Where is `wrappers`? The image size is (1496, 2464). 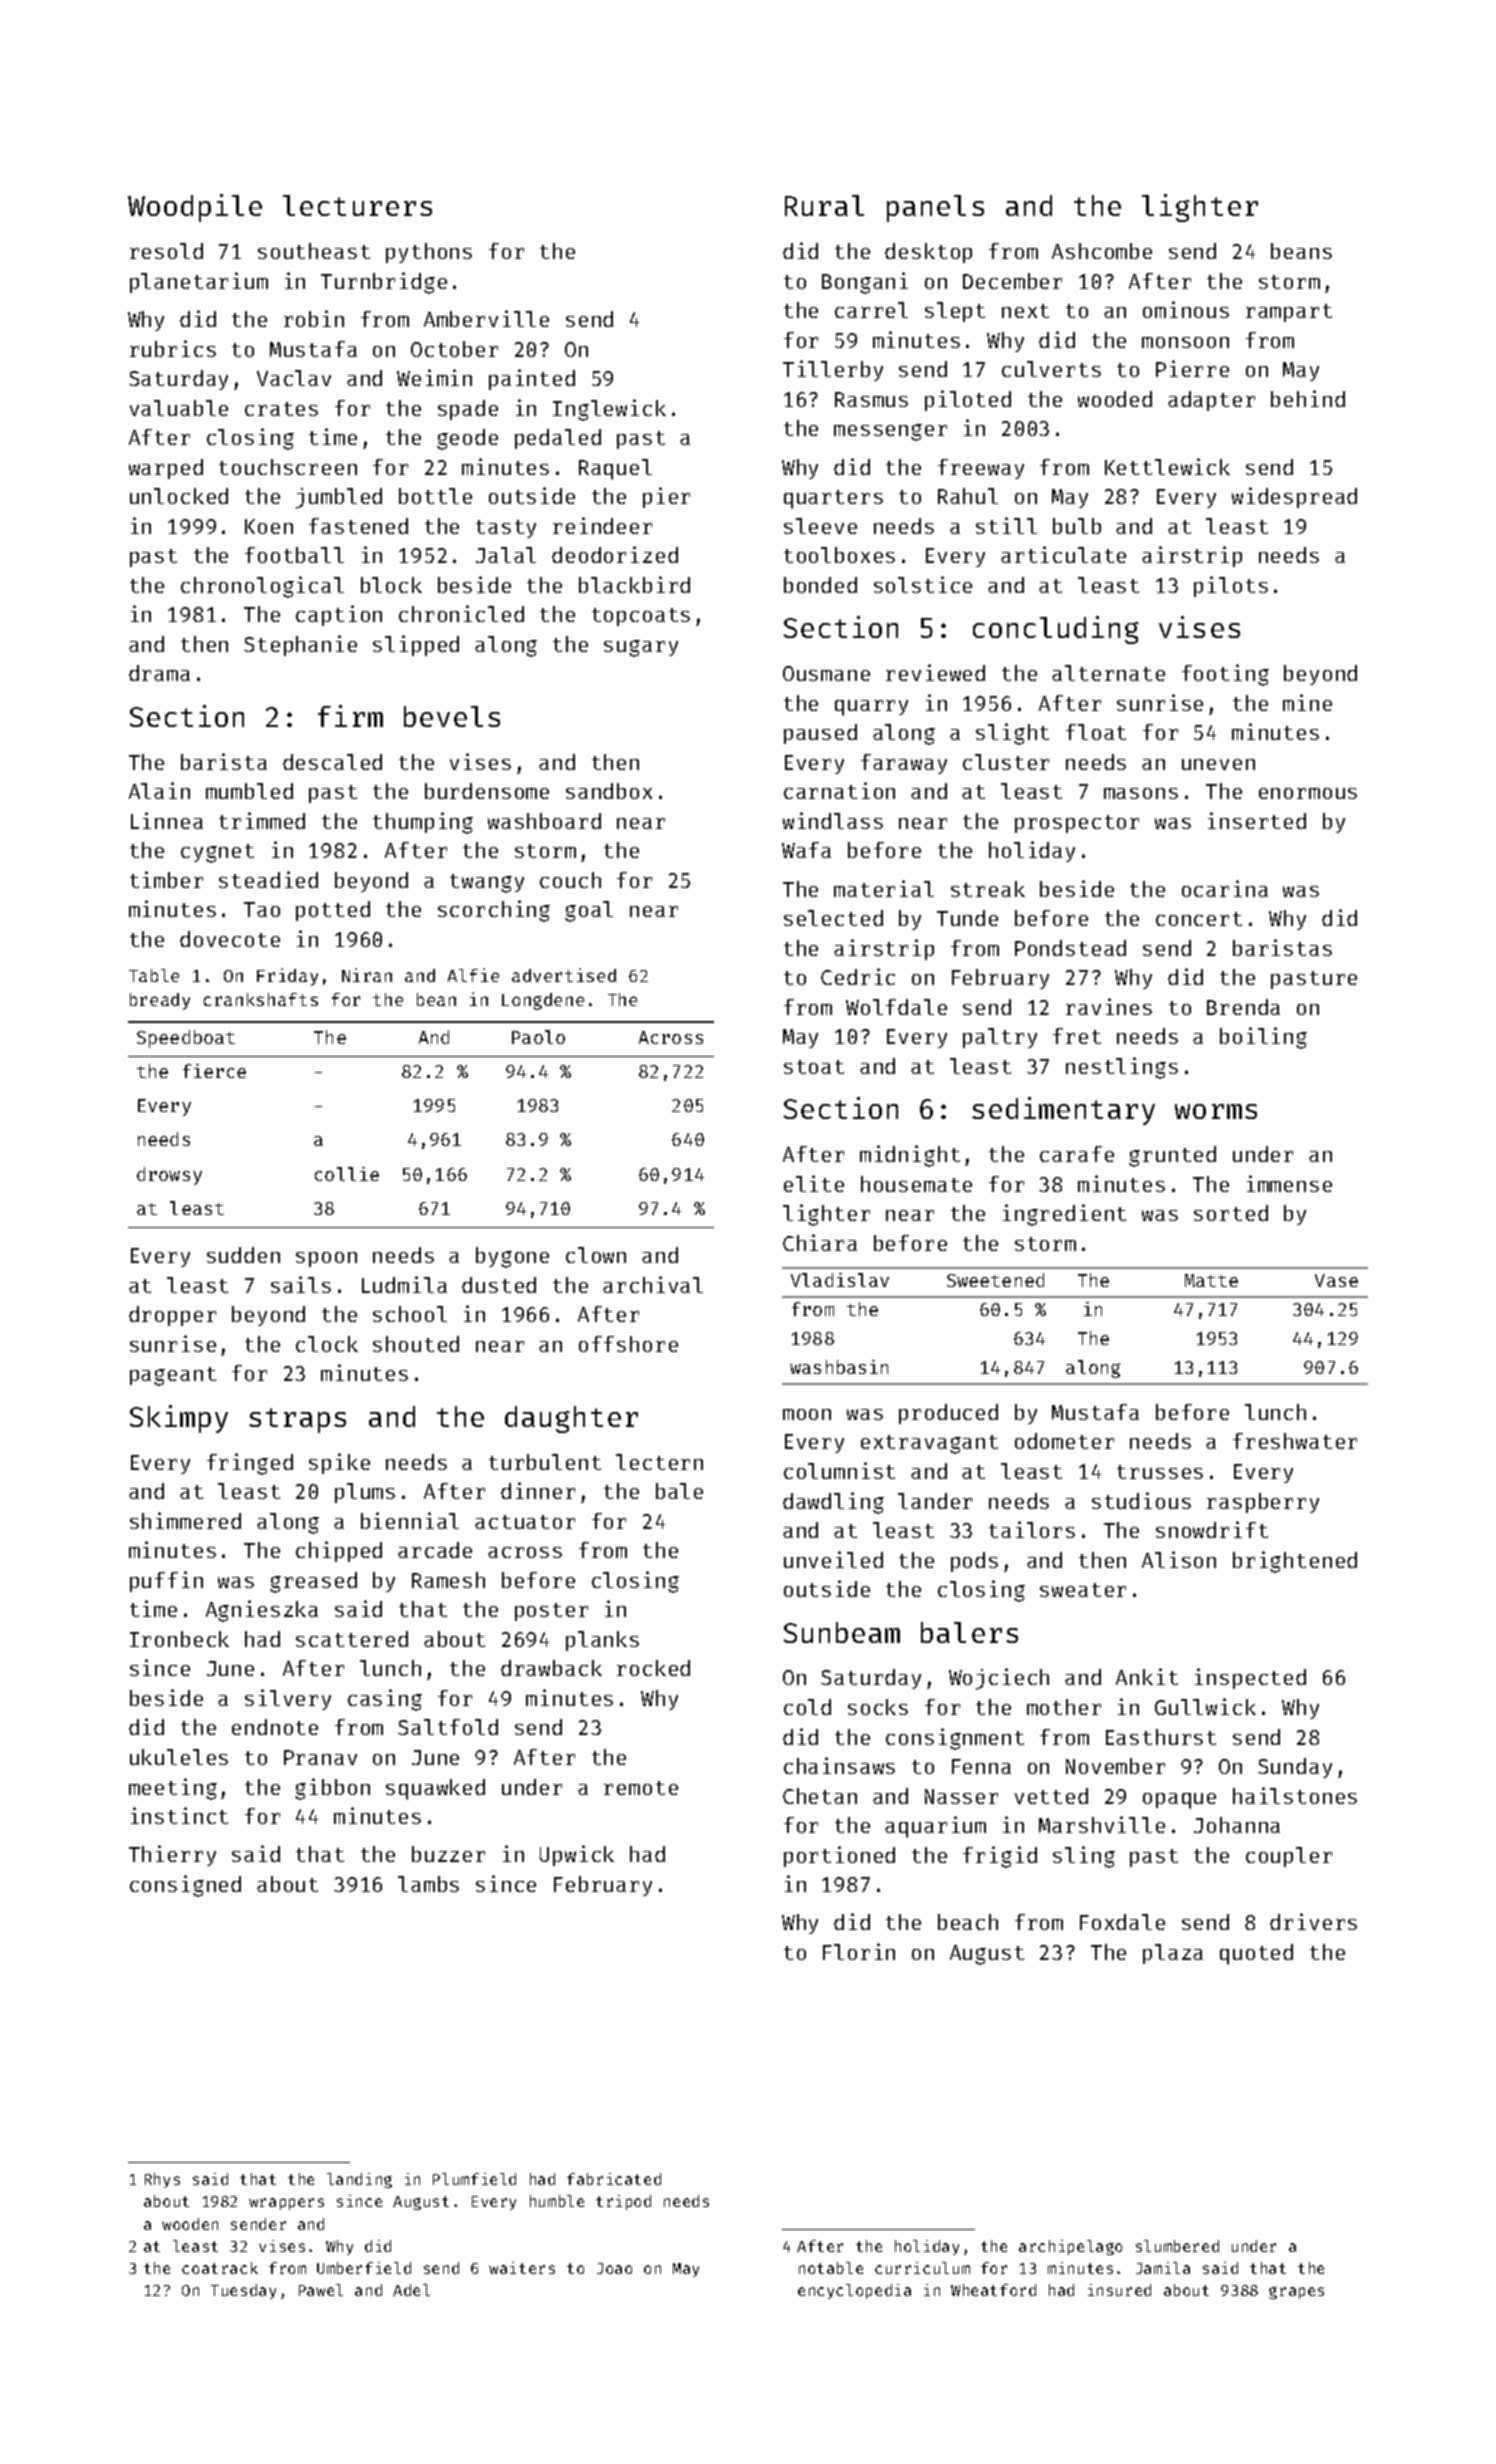 wrappers is located at coordinates (286, 2204).
